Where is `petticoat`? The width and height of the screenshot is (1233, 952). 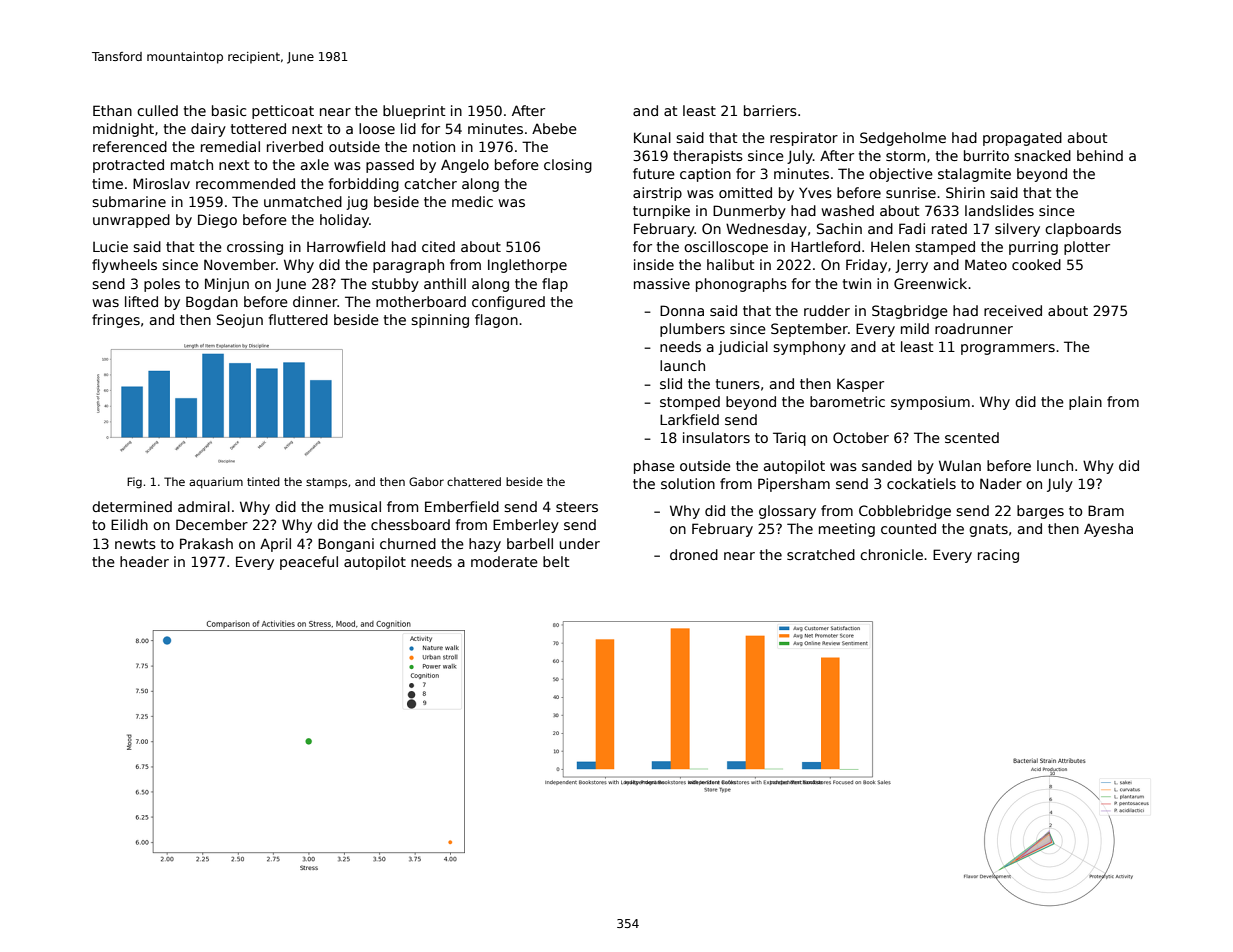
petticoat is located at coordinates (283, 112).
